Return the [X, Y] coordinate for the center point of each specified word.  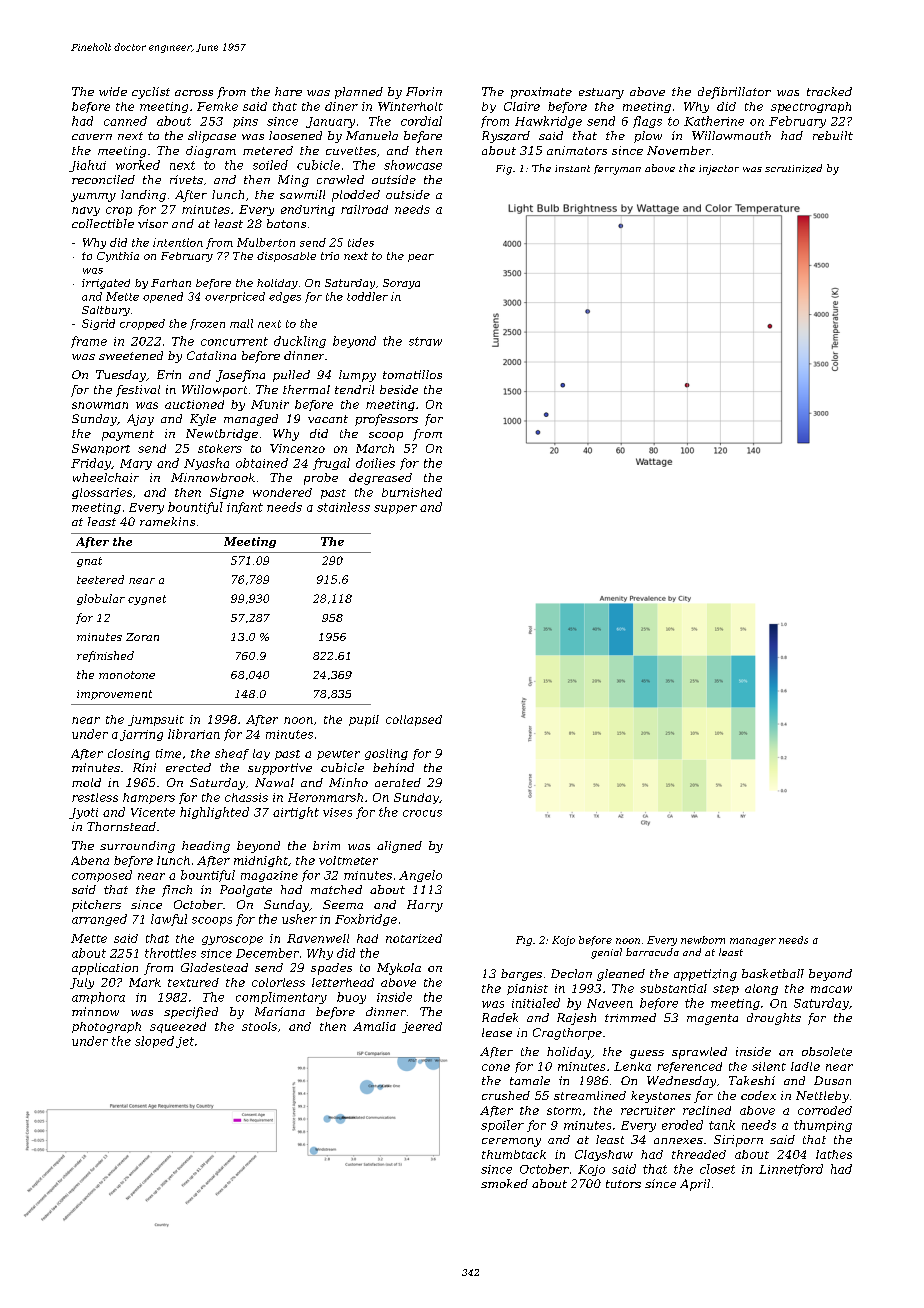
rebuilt [833, 135]
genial [606, 953]
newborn [703, 940]
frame [89, 342]
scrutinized [793, 168]
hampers [149, 798]
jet [185, 1042]
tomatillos [412, 374]
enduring [308, 210]
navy [86, 211]
